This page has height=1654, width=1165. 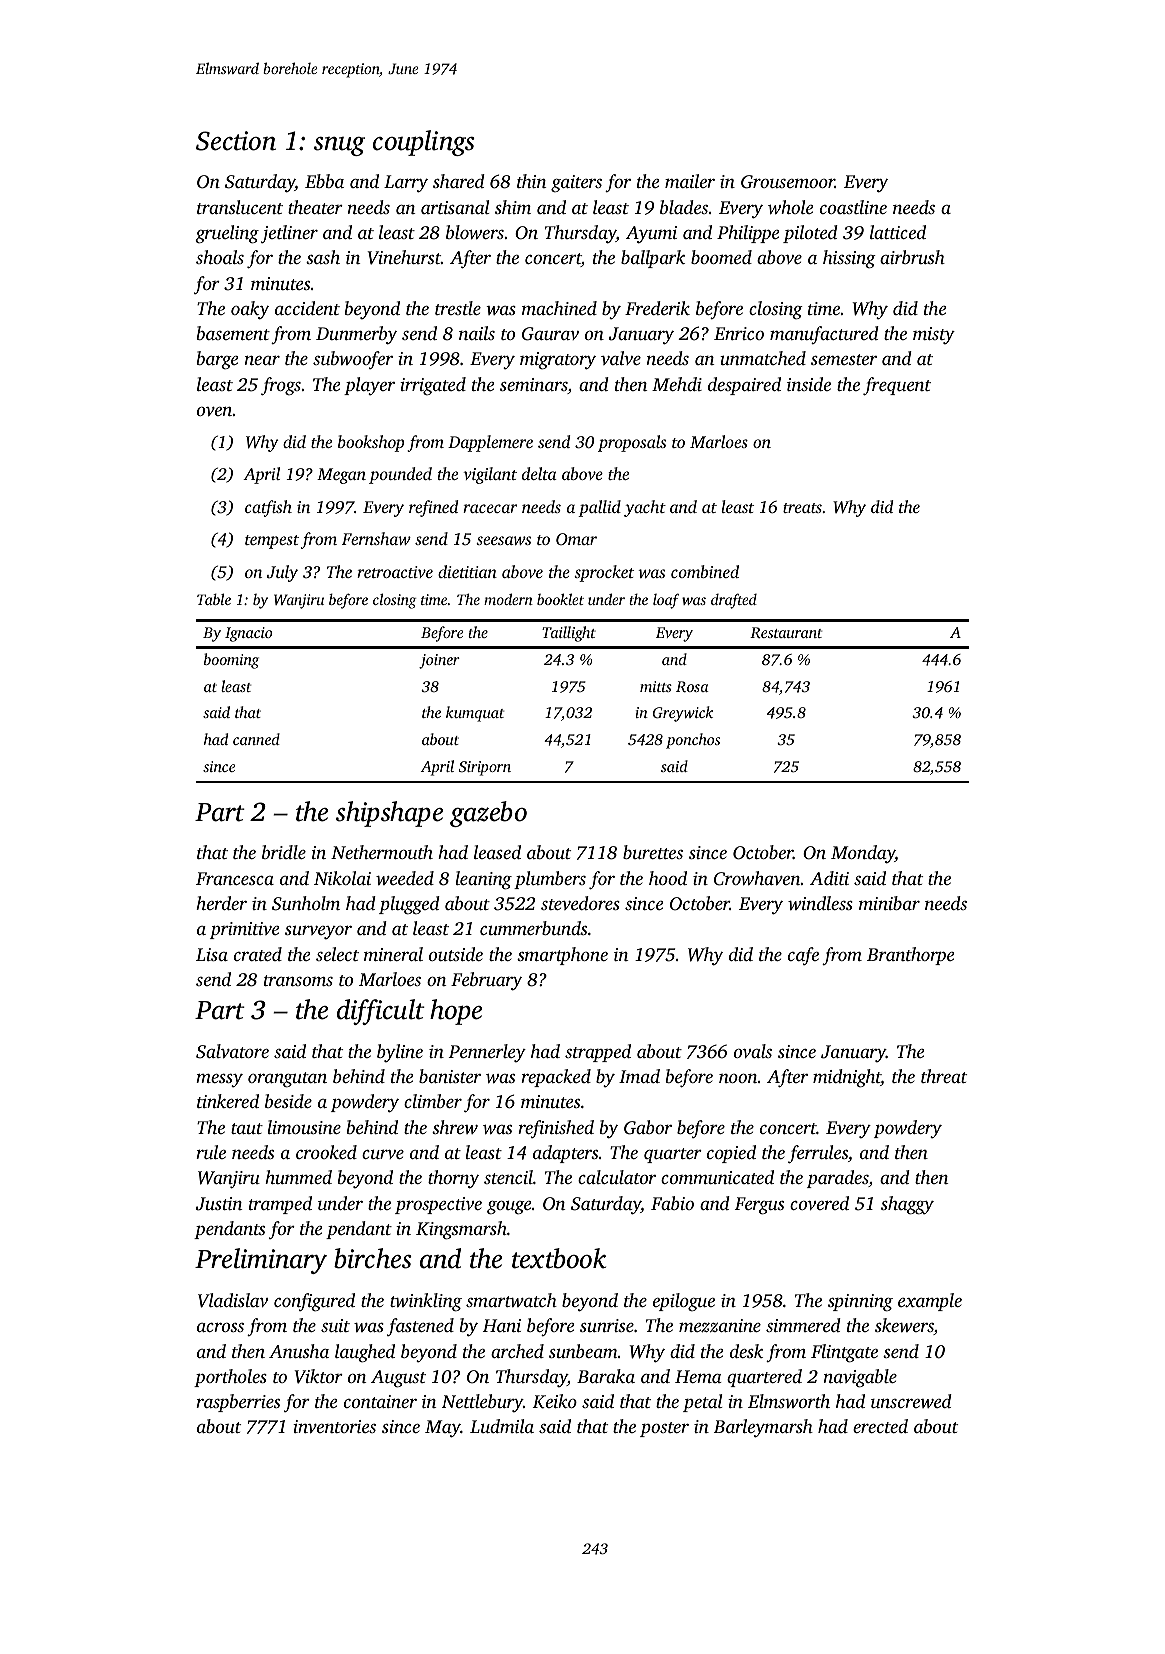 I want to click on joiner, so click(x=439, y=661).
